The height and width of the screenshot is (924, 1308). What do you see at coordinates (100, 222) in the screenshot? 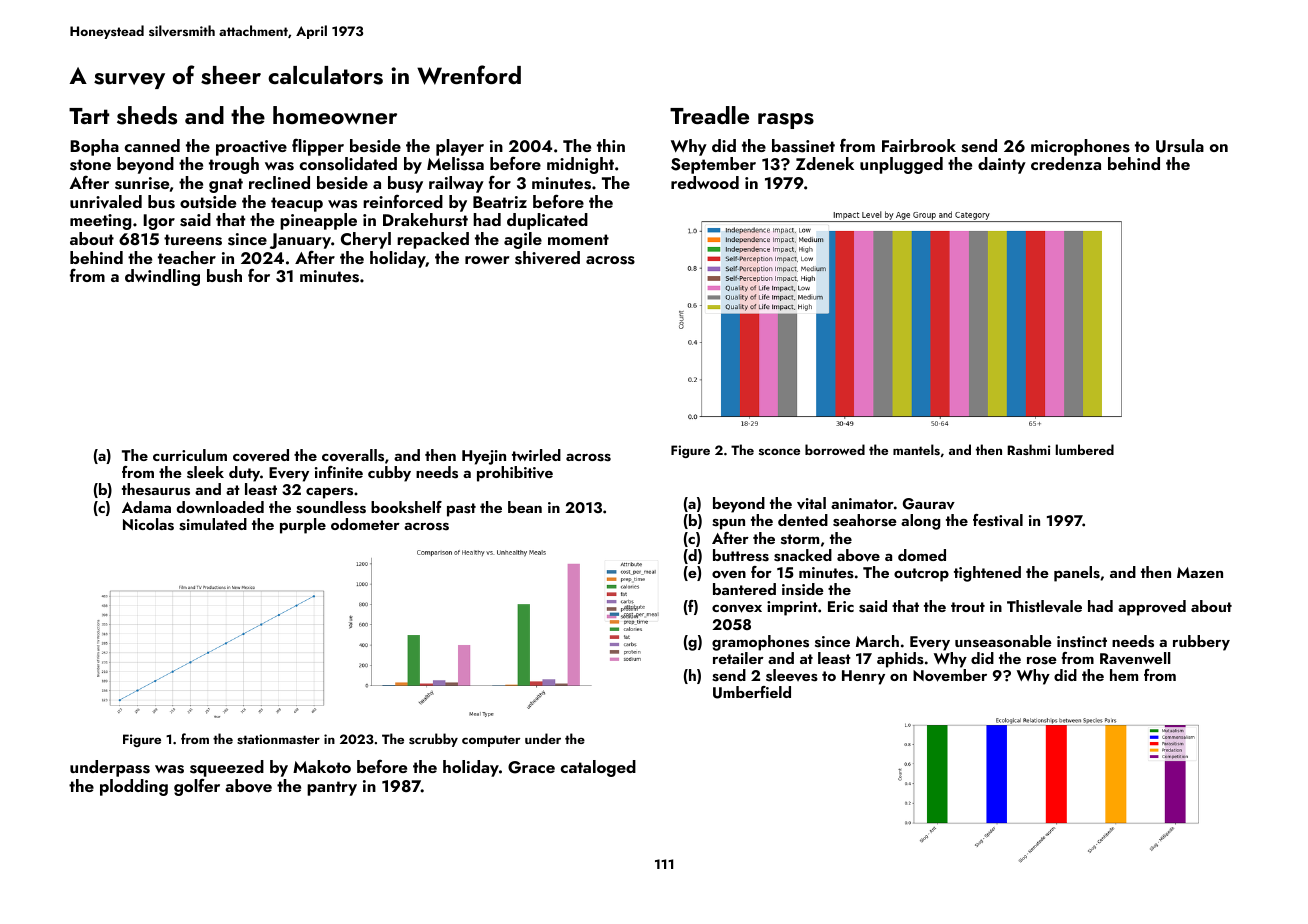
I see `meeting` at bounding box center [100, 222].
